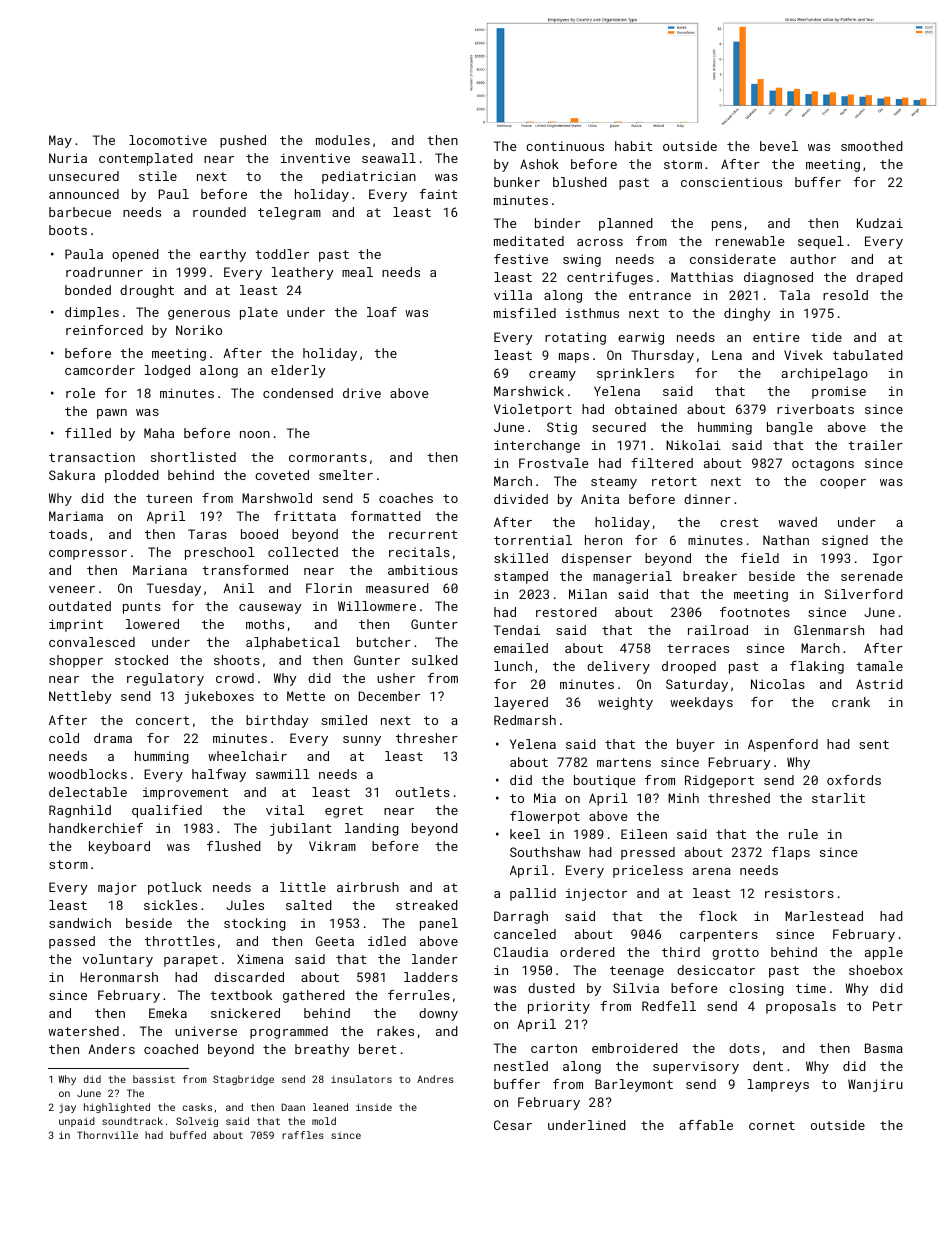 The width and height of the document is (952, 1233). Describe the element at coordinates (169, 498) in the document. I see `tureen` at that location.
